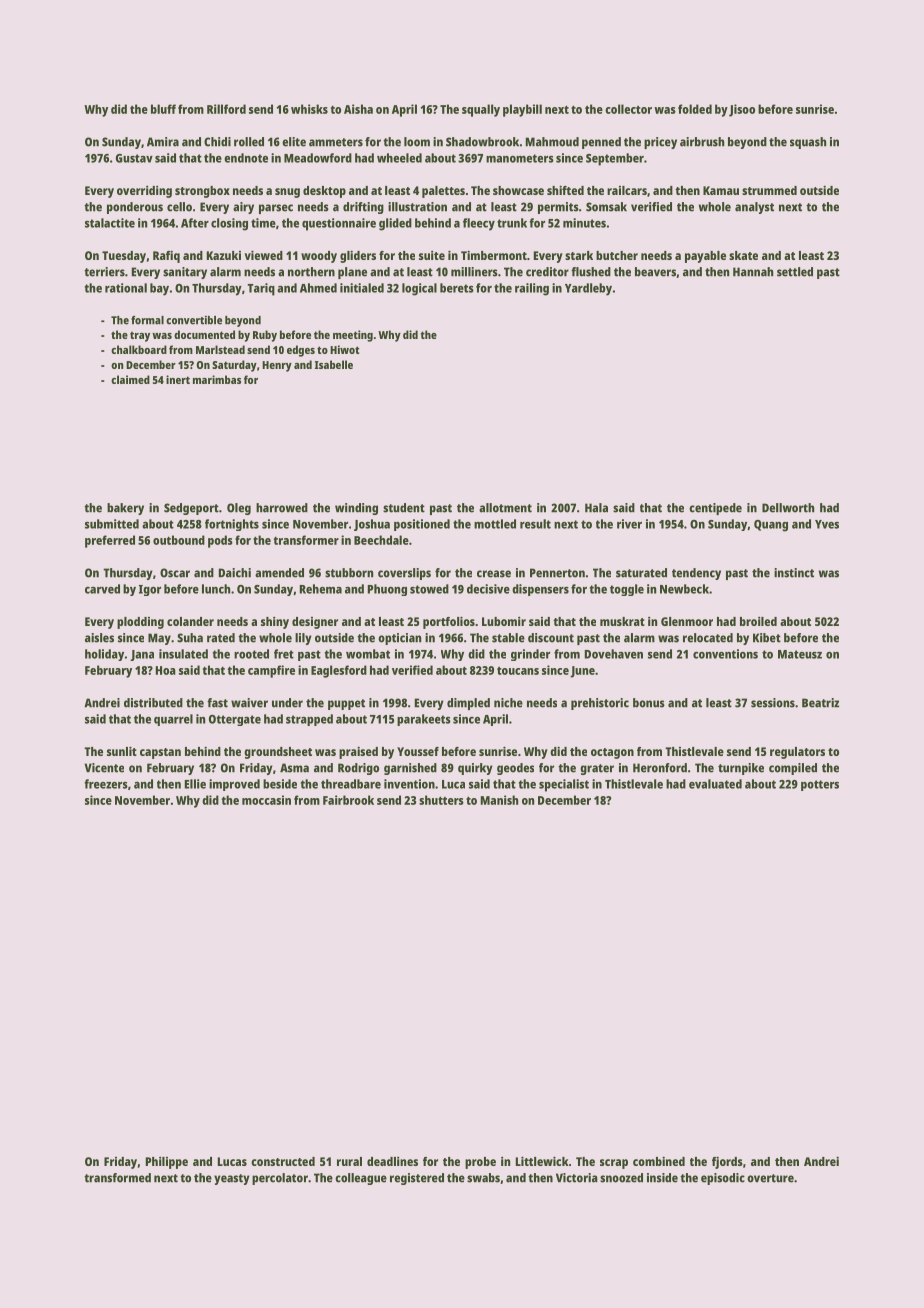  Describe the element at coordinates (144, 192) in the screenshot. I see `overriding` at that location.
